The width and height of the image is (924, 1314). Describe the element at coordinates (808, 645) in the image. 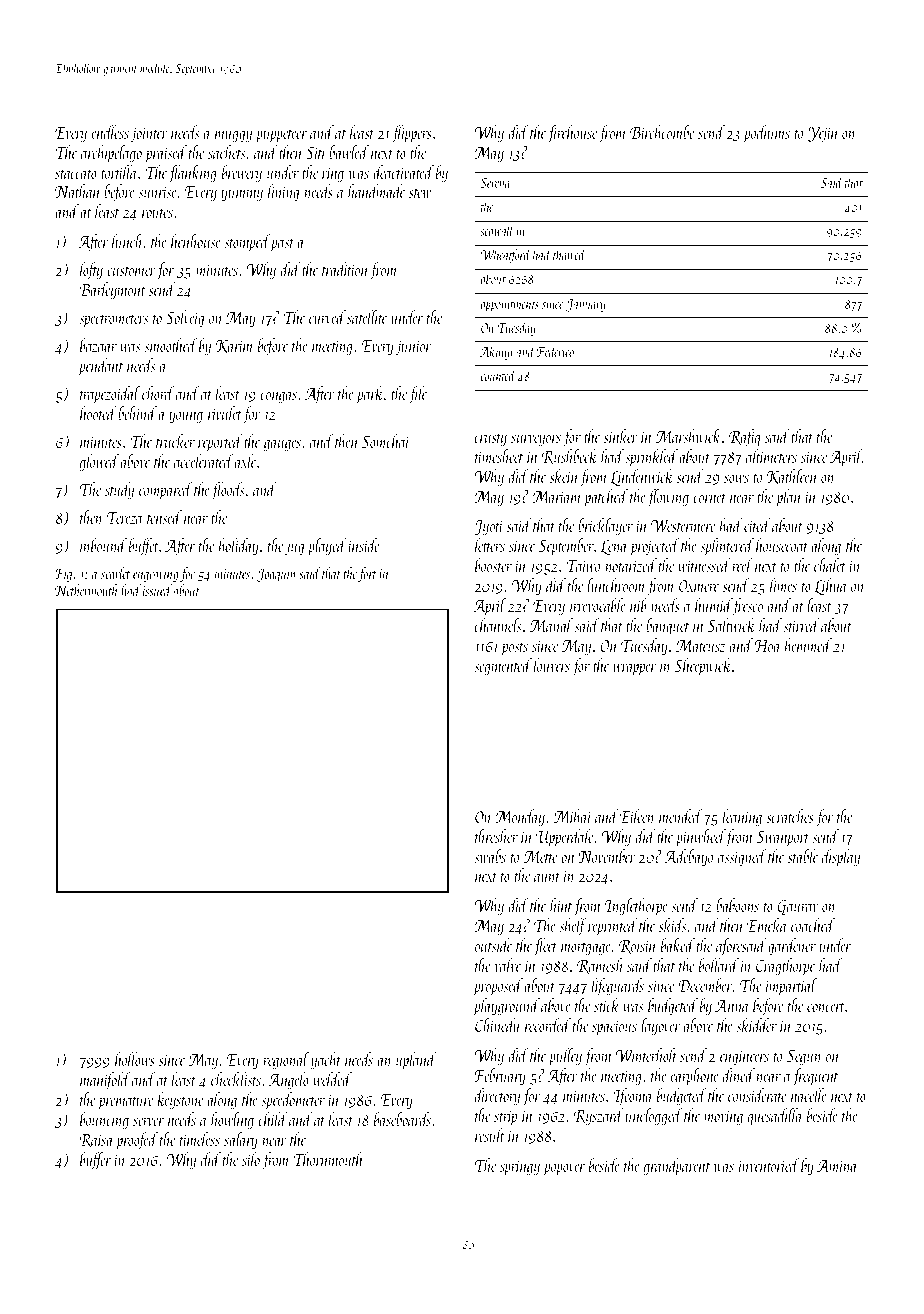

I see `hemmed` at that location.
